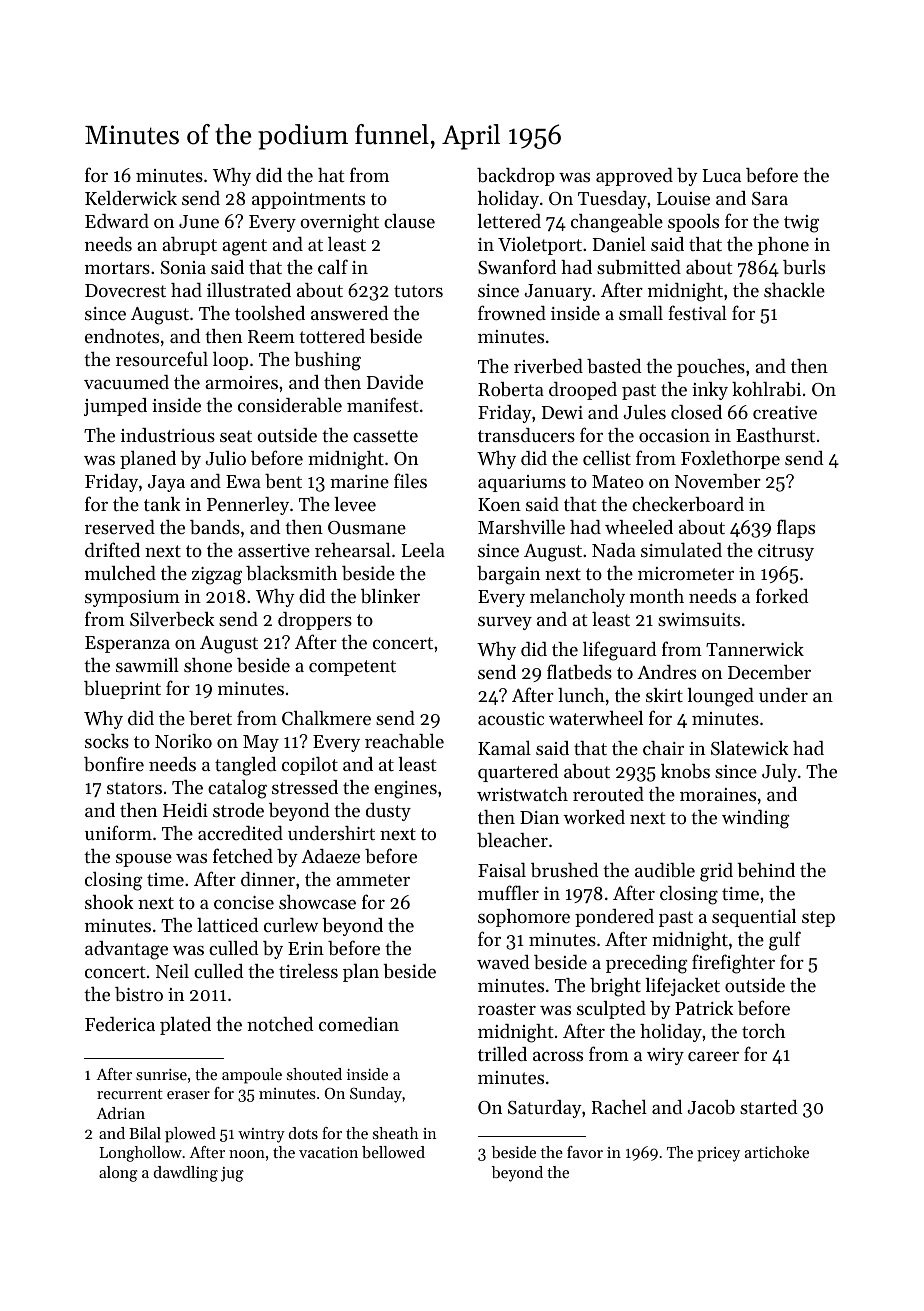 The height and width of the screenshot is (1311, 924). I want to click on Edward, so click(117, 221).
